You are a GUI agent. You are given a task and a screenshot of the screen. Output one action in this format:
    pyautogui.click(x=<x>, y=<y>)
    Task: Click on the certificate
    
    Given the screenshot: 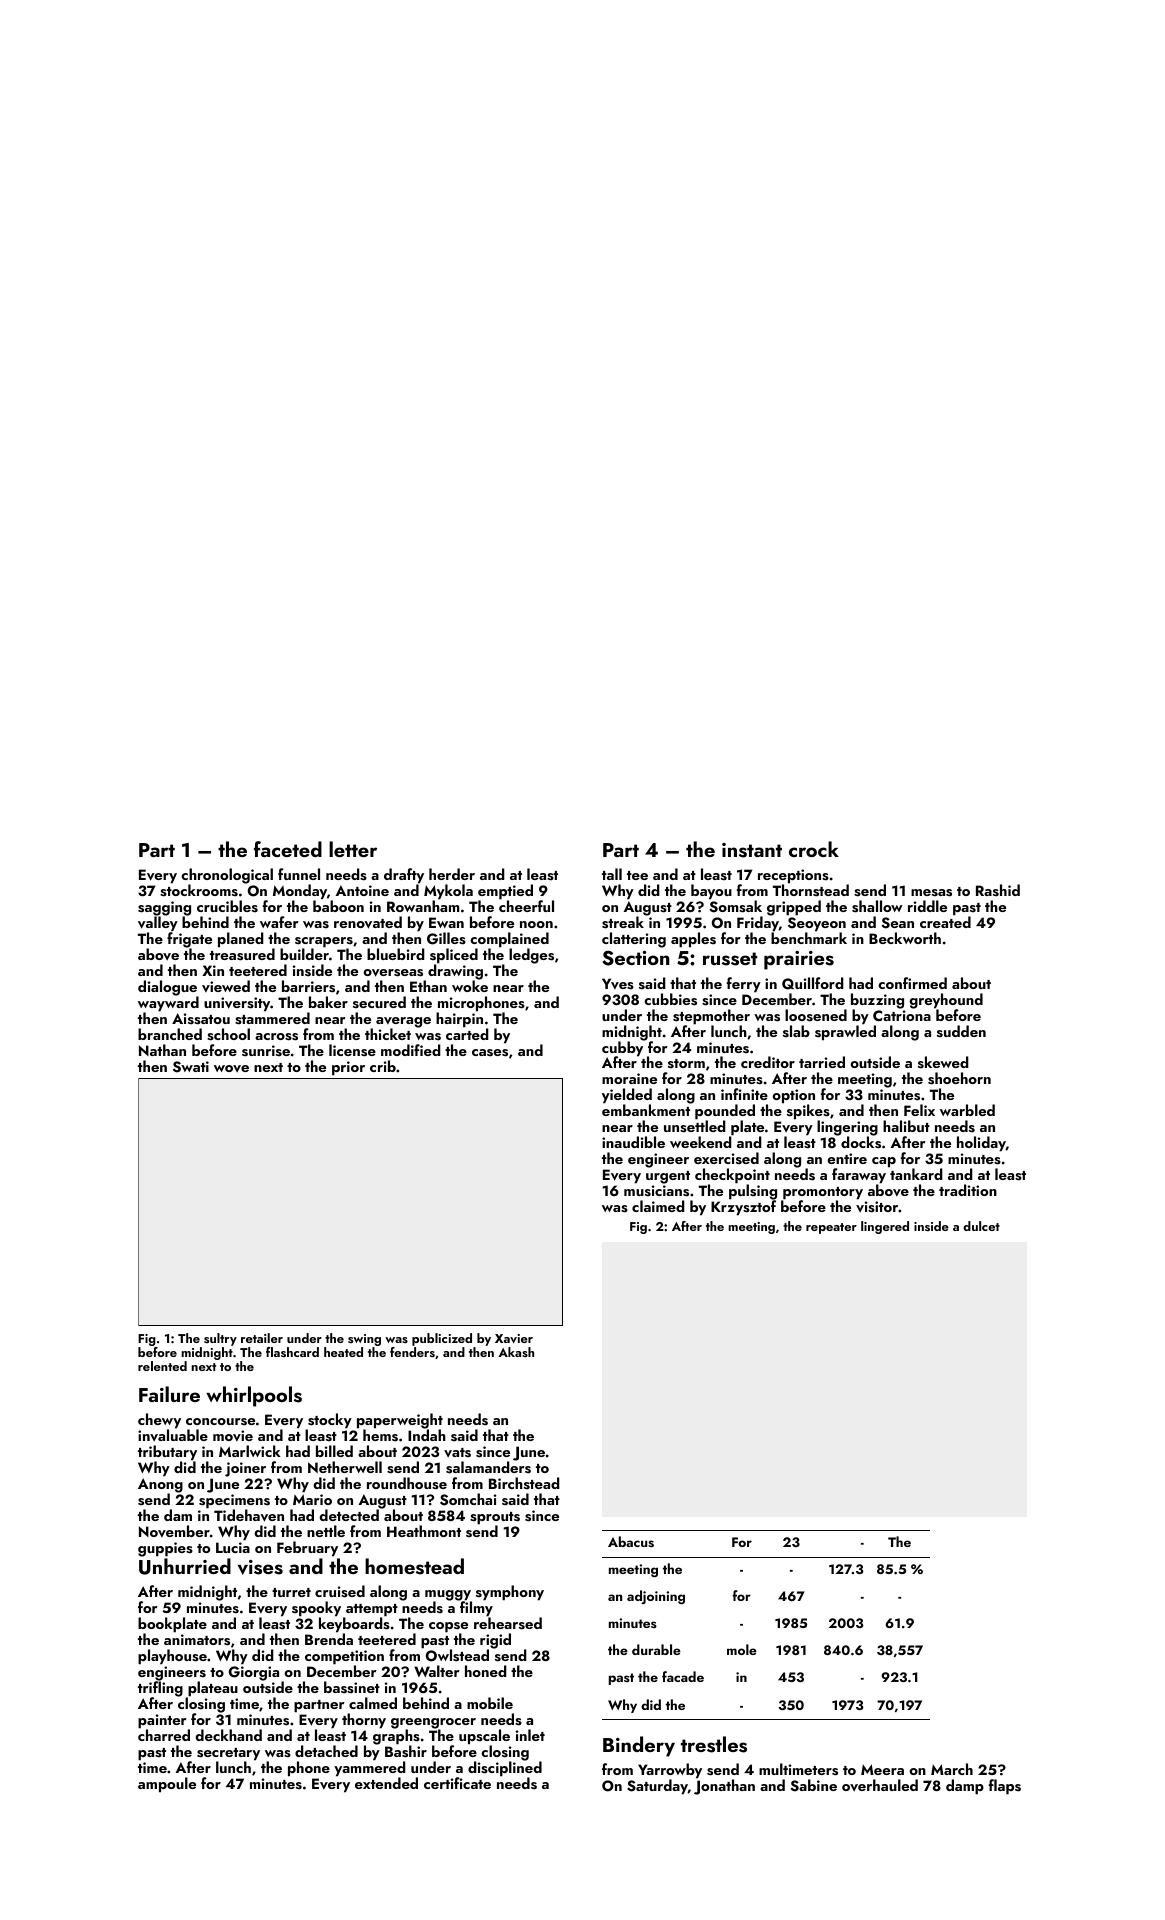 What is the action you would take?
    pyautogui.click(x=457, y=1783)
